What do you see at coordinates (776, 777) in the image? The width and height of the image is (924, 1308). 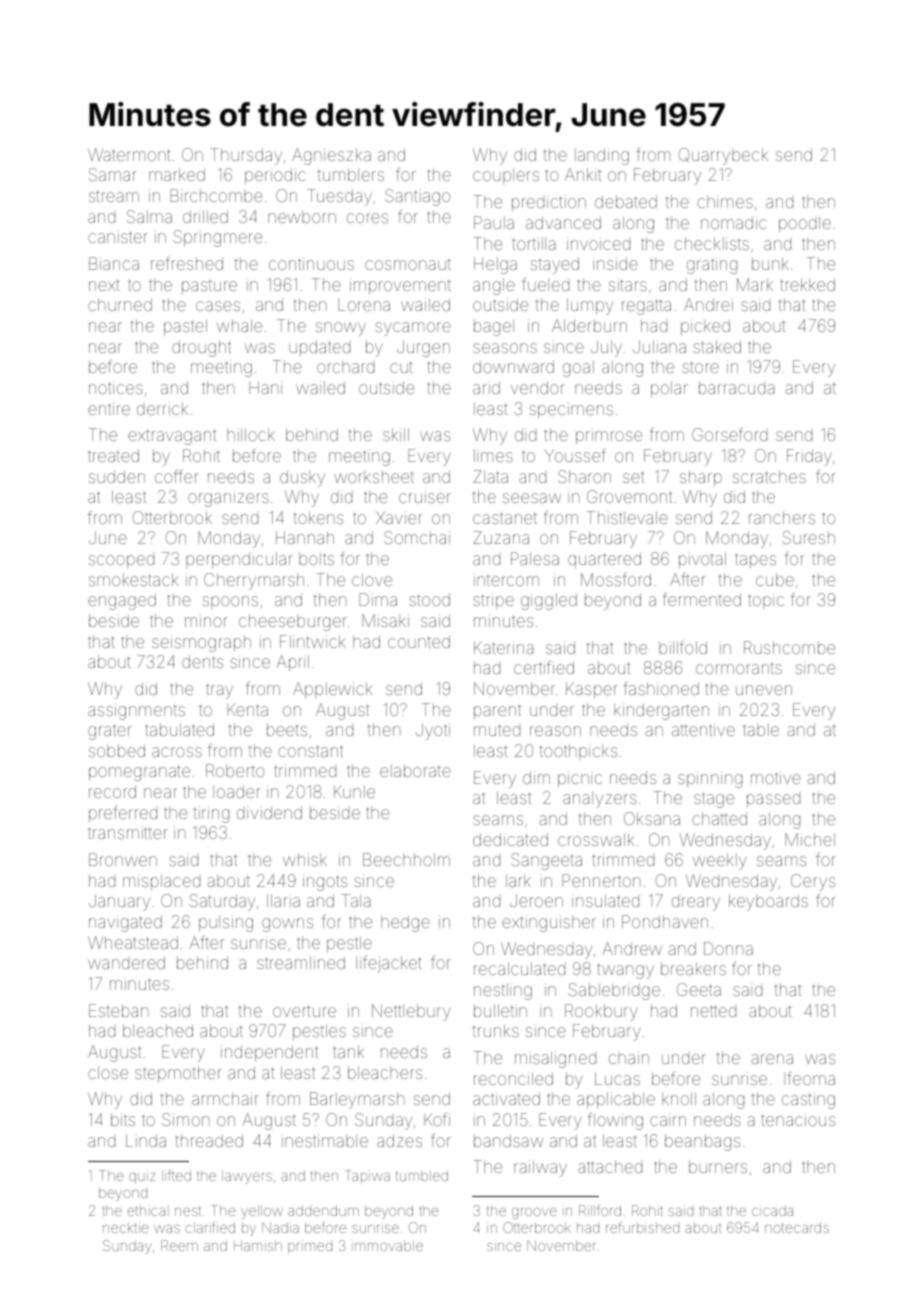 I see `motive` at bounding box center [776, 777].
